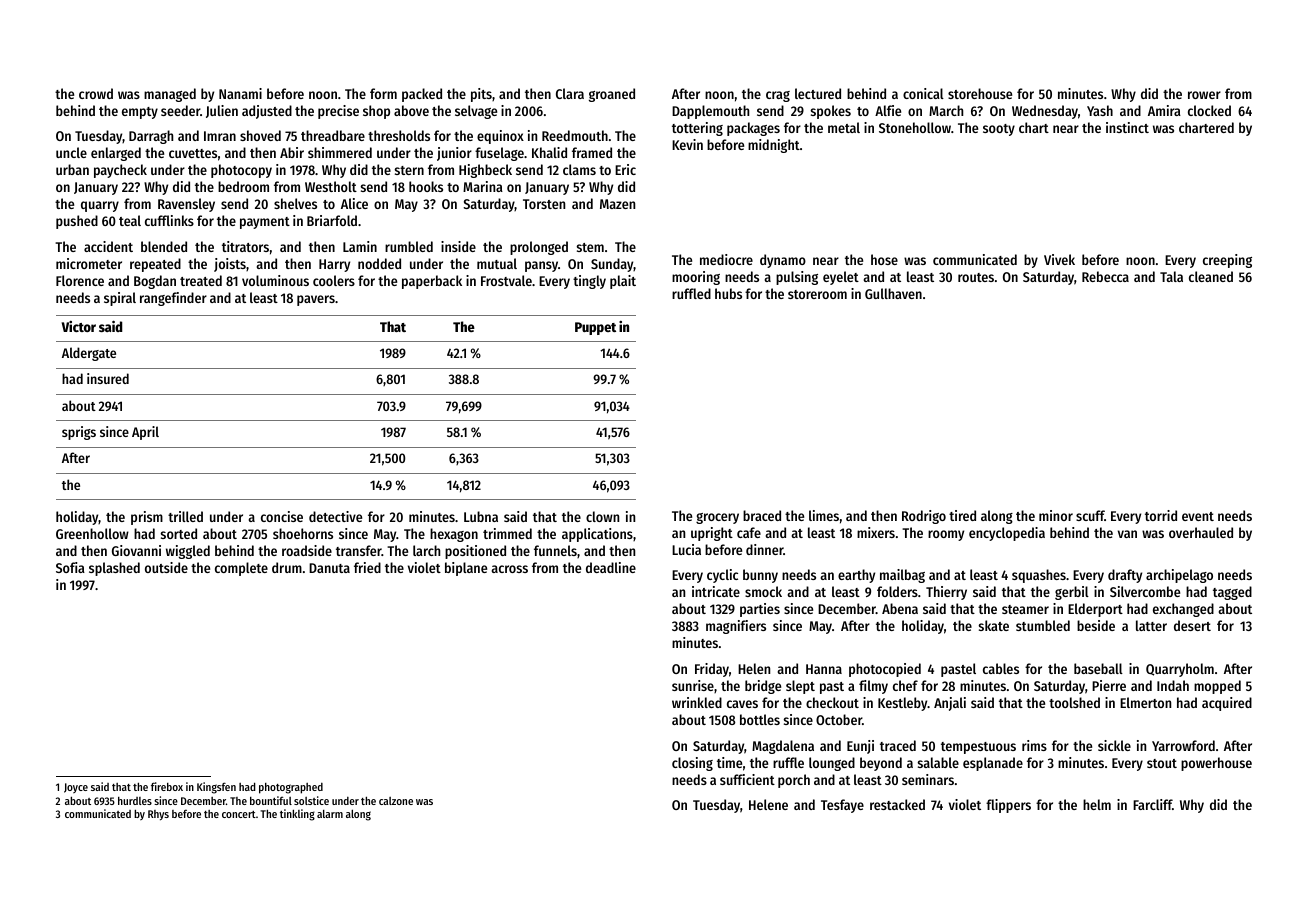  I want to click on Silvercombe, so click(1145, 591).
